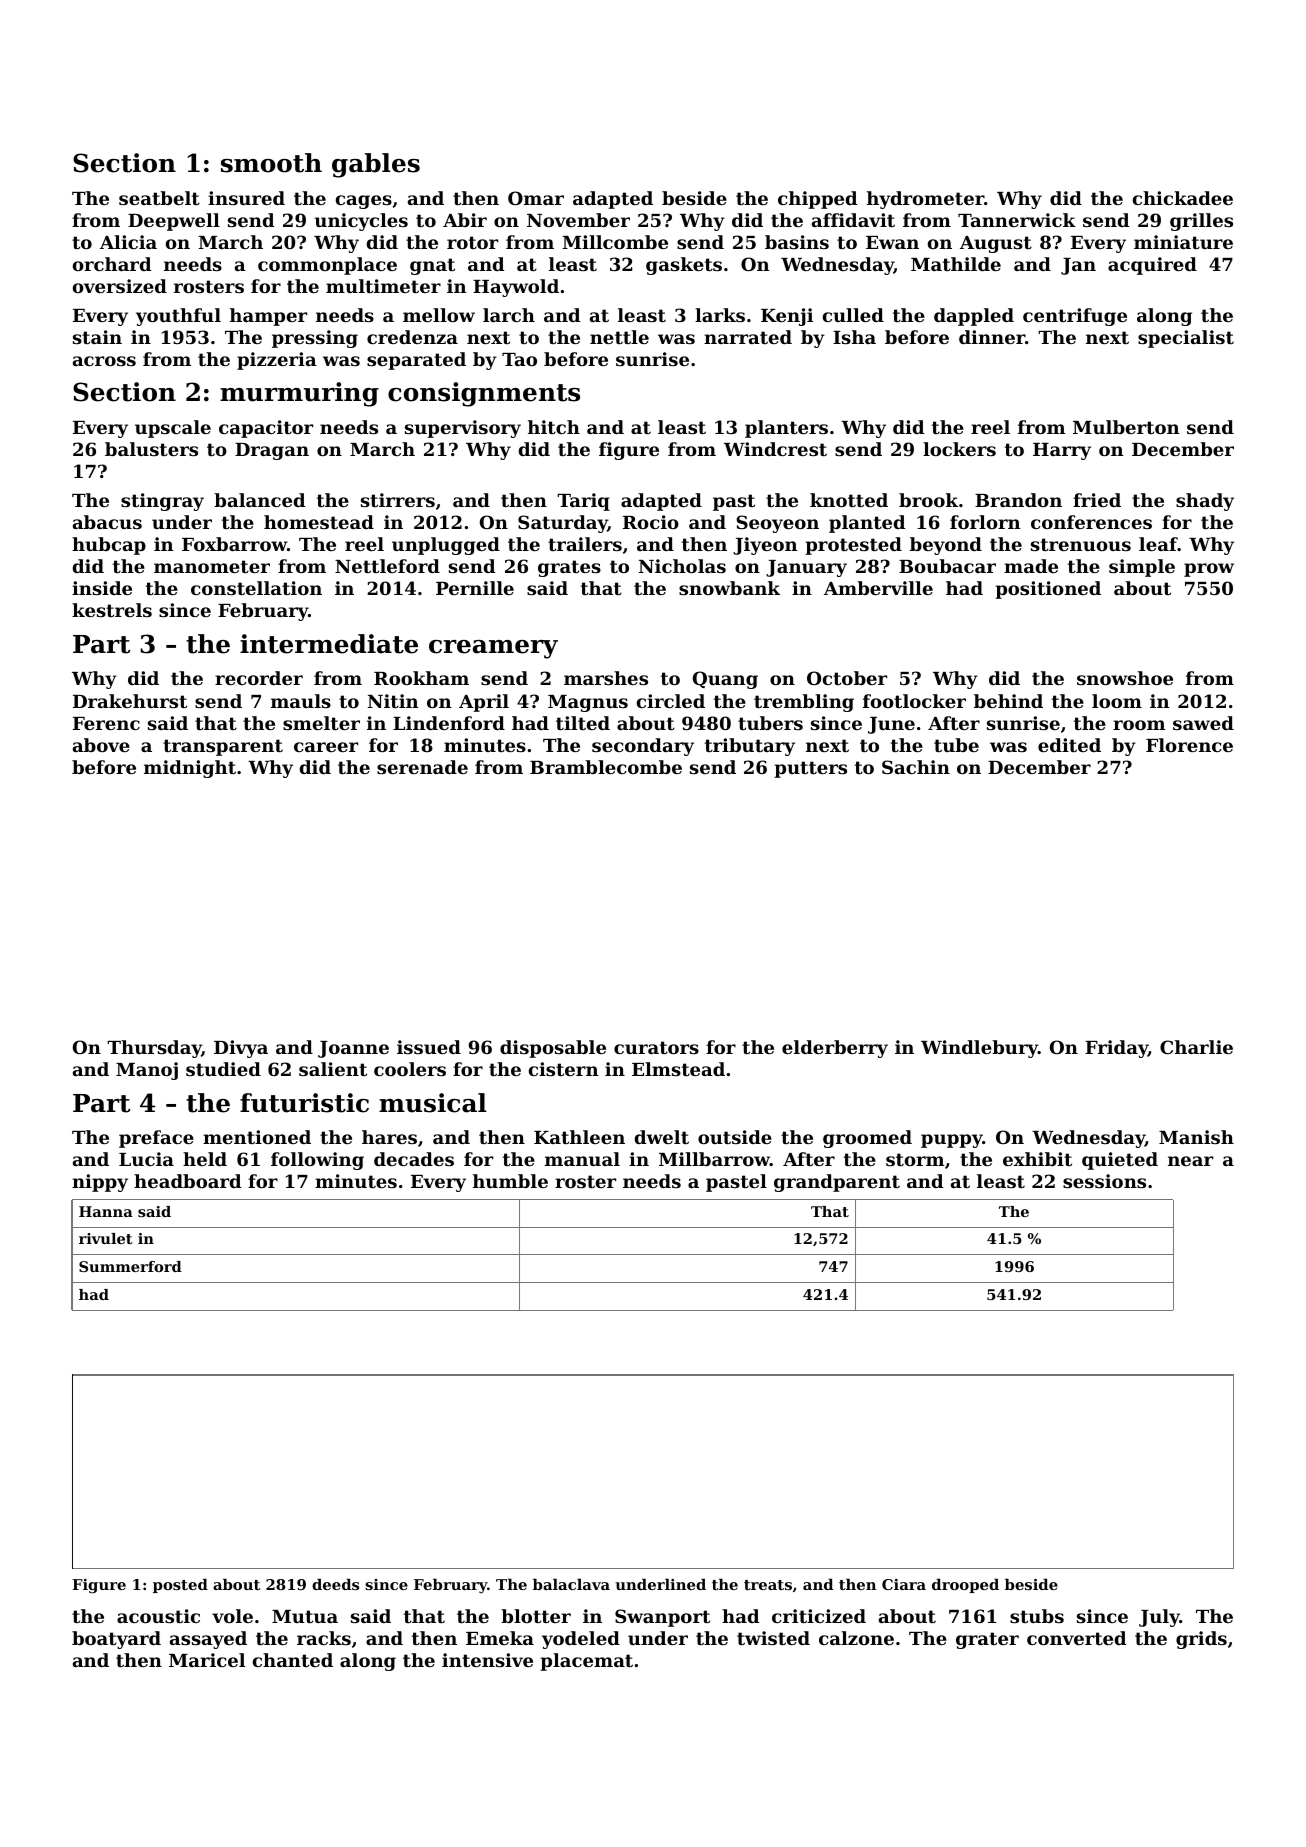  Describe the element at coordinates (241, 1049) in the screenshot. I see `Divya` at that location.
